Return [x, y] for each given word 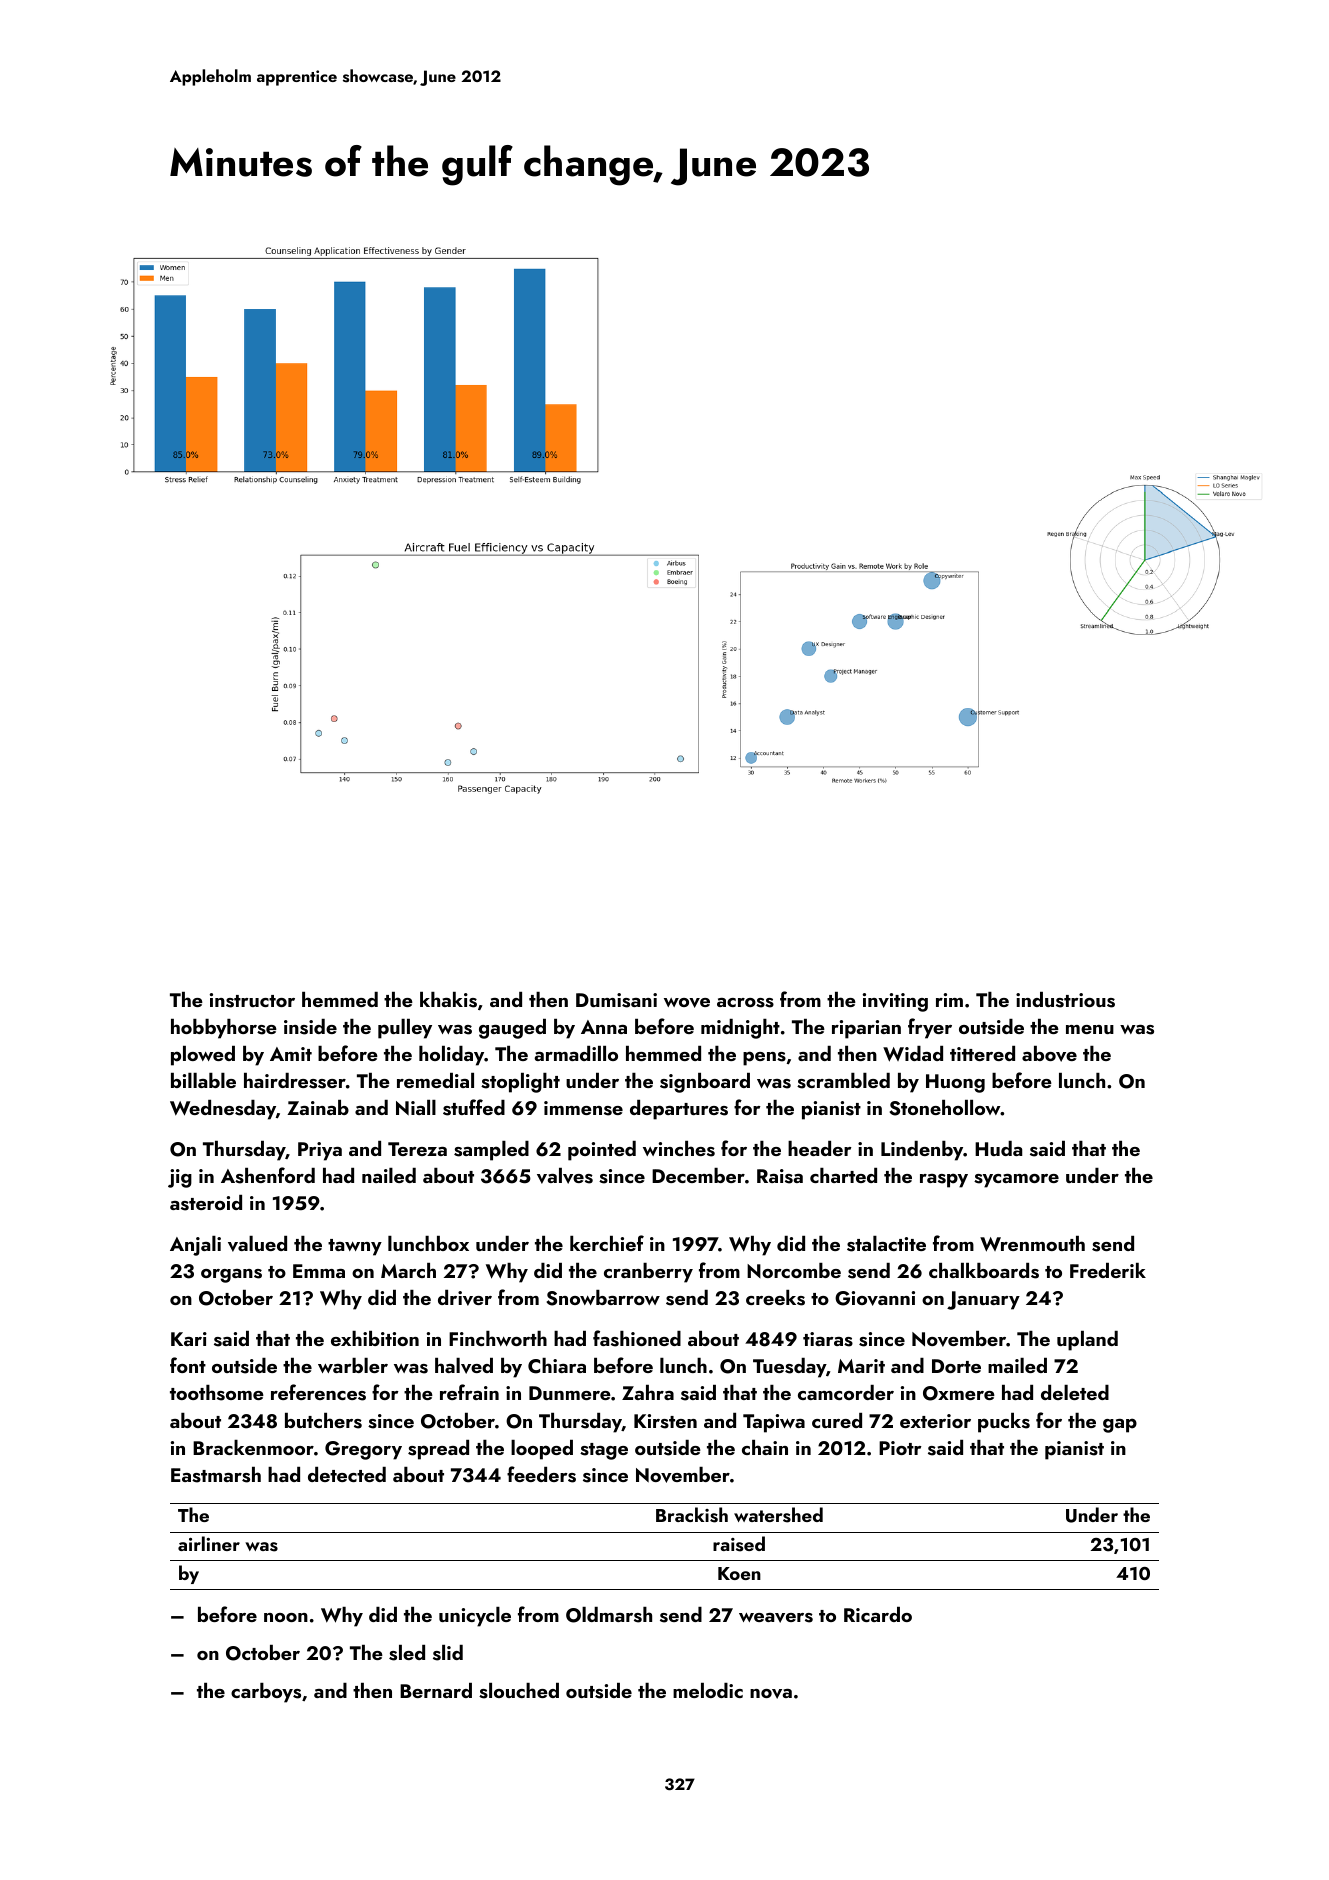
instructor [252, 1000]
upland [1087, 1341]
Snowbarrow [603, 1298]
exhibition [375, 1338]
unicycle [475, 1617]
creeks [775, 1298]
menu [1090, 1029]
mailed [1017, 1365]
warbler [353, 1365]
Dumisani [616, 1000]
